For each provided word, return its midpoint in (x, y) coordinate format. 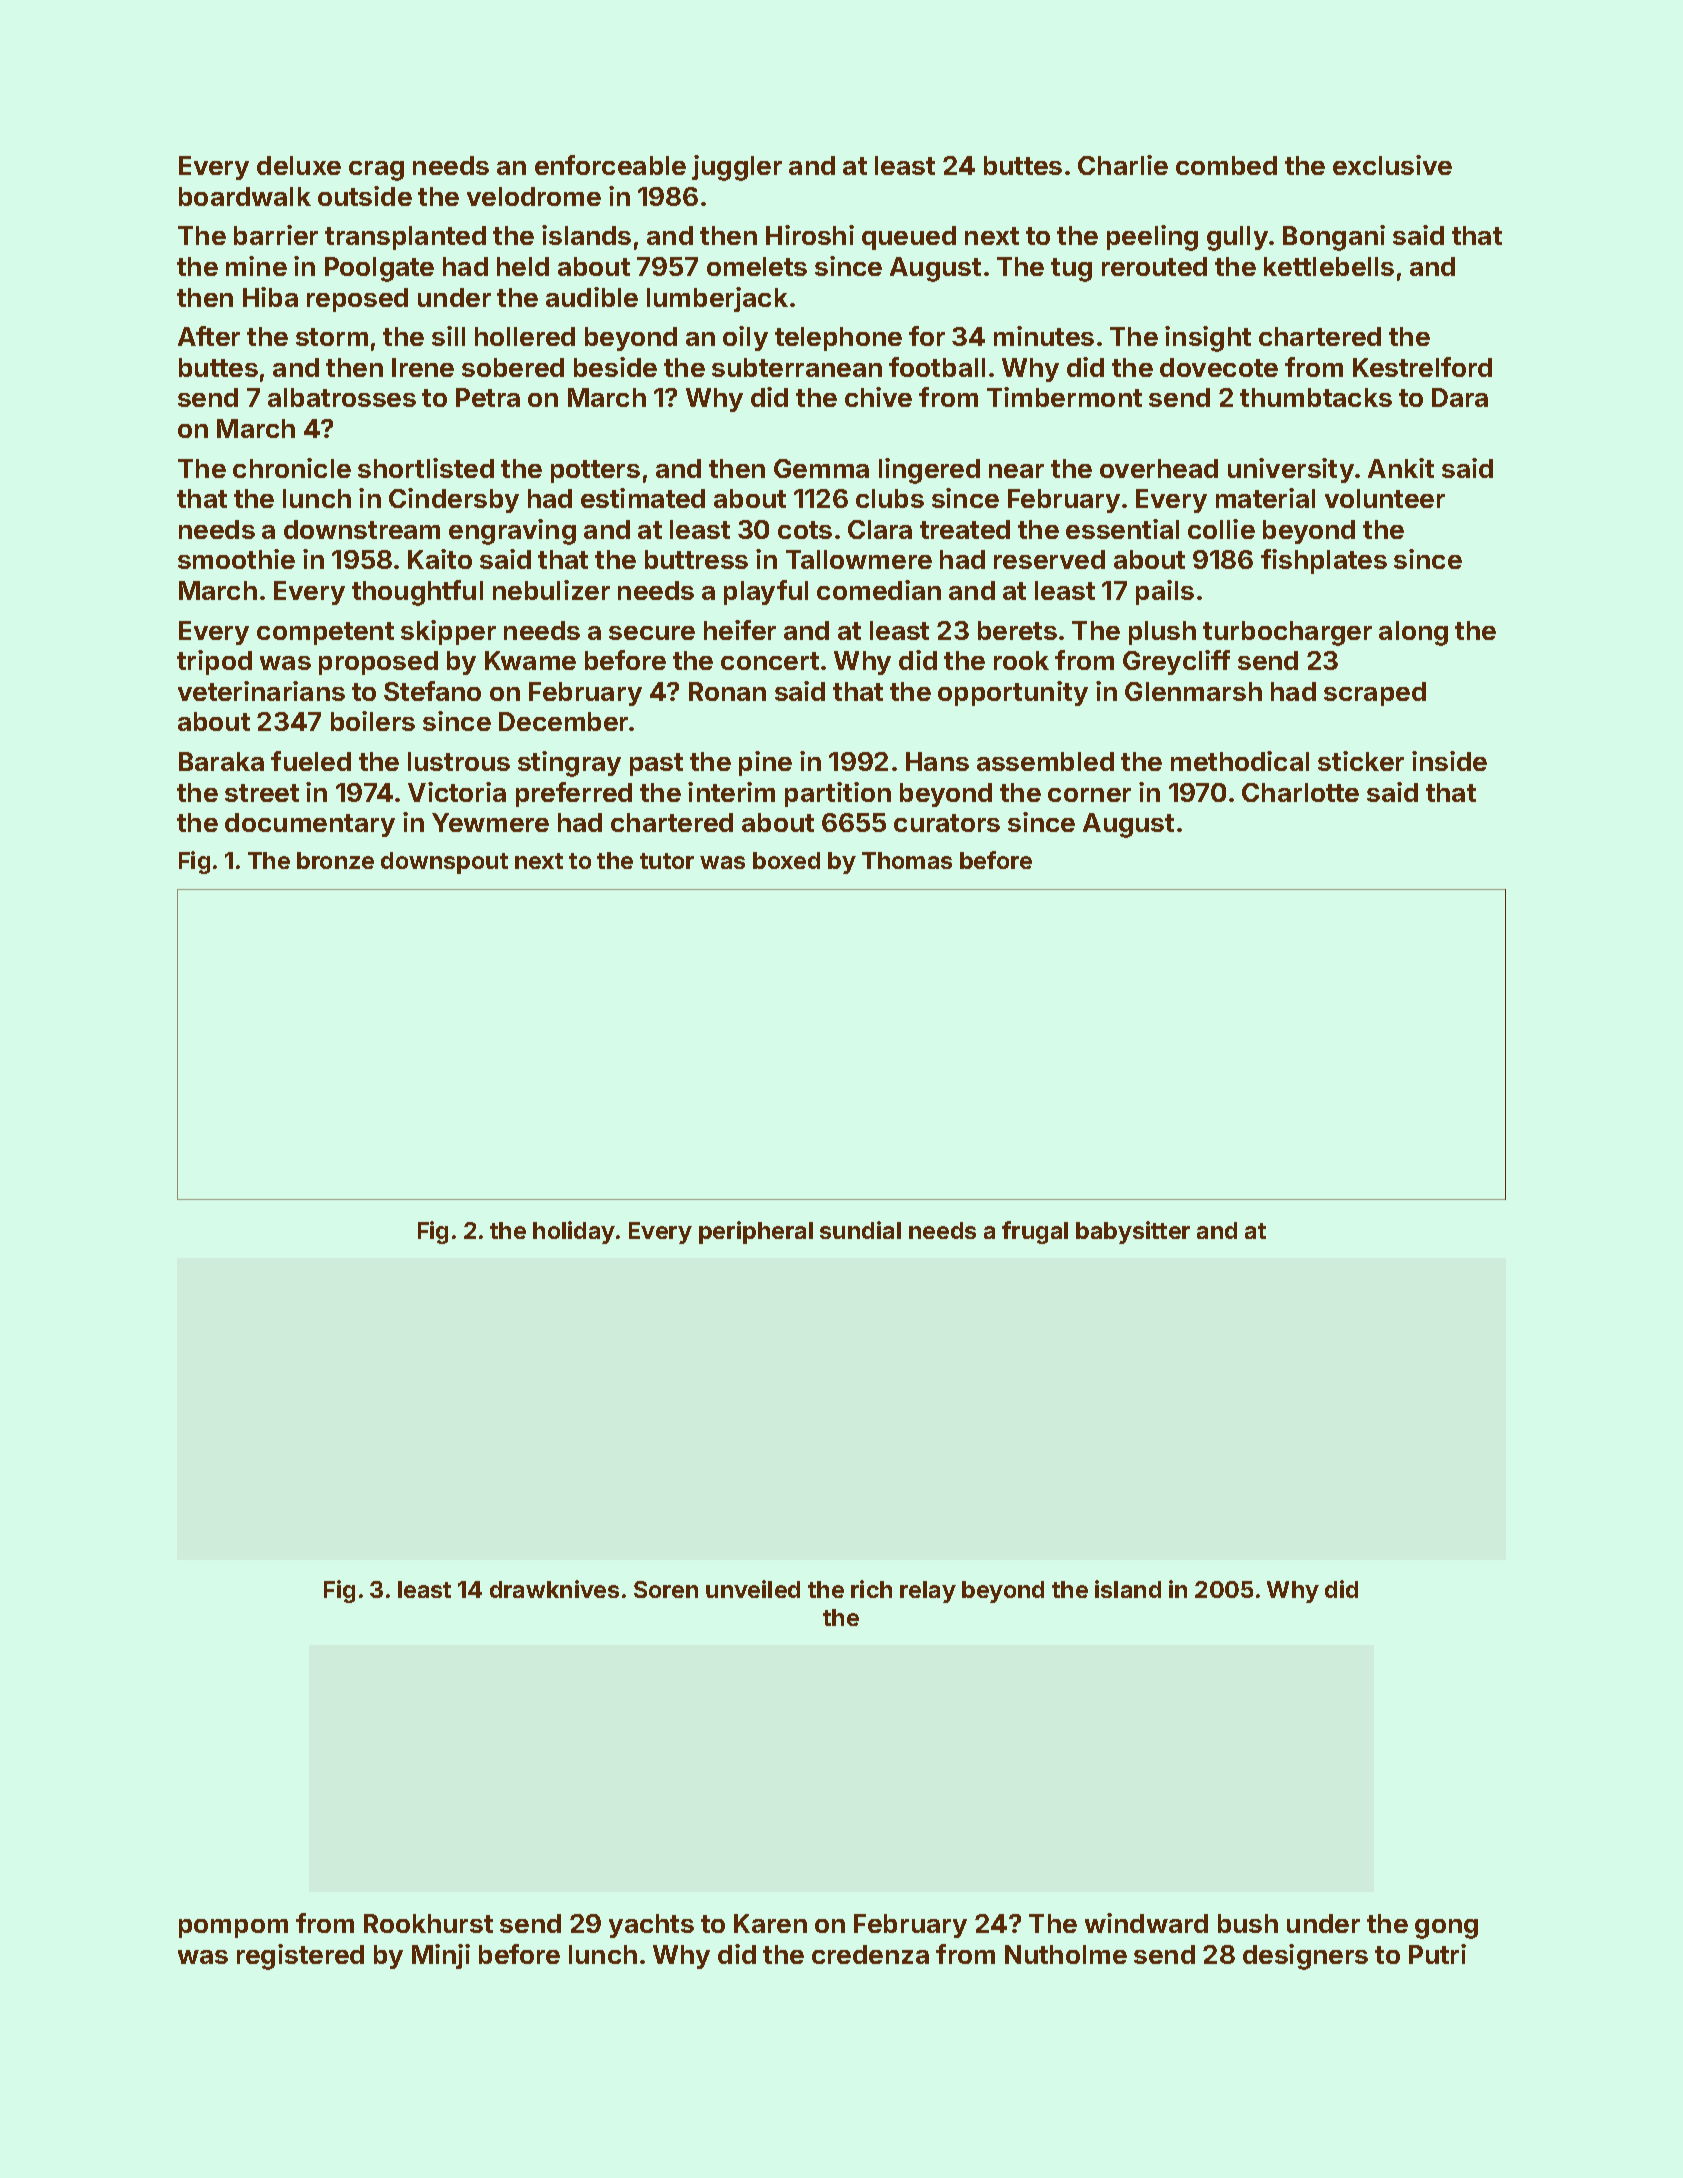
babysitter (1133, 1232)
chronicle (292, 468)
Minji (441, 1956)
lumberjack (717, 299)
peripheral (756, 1232)
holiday (574, 1232)
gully (1237, 238)
